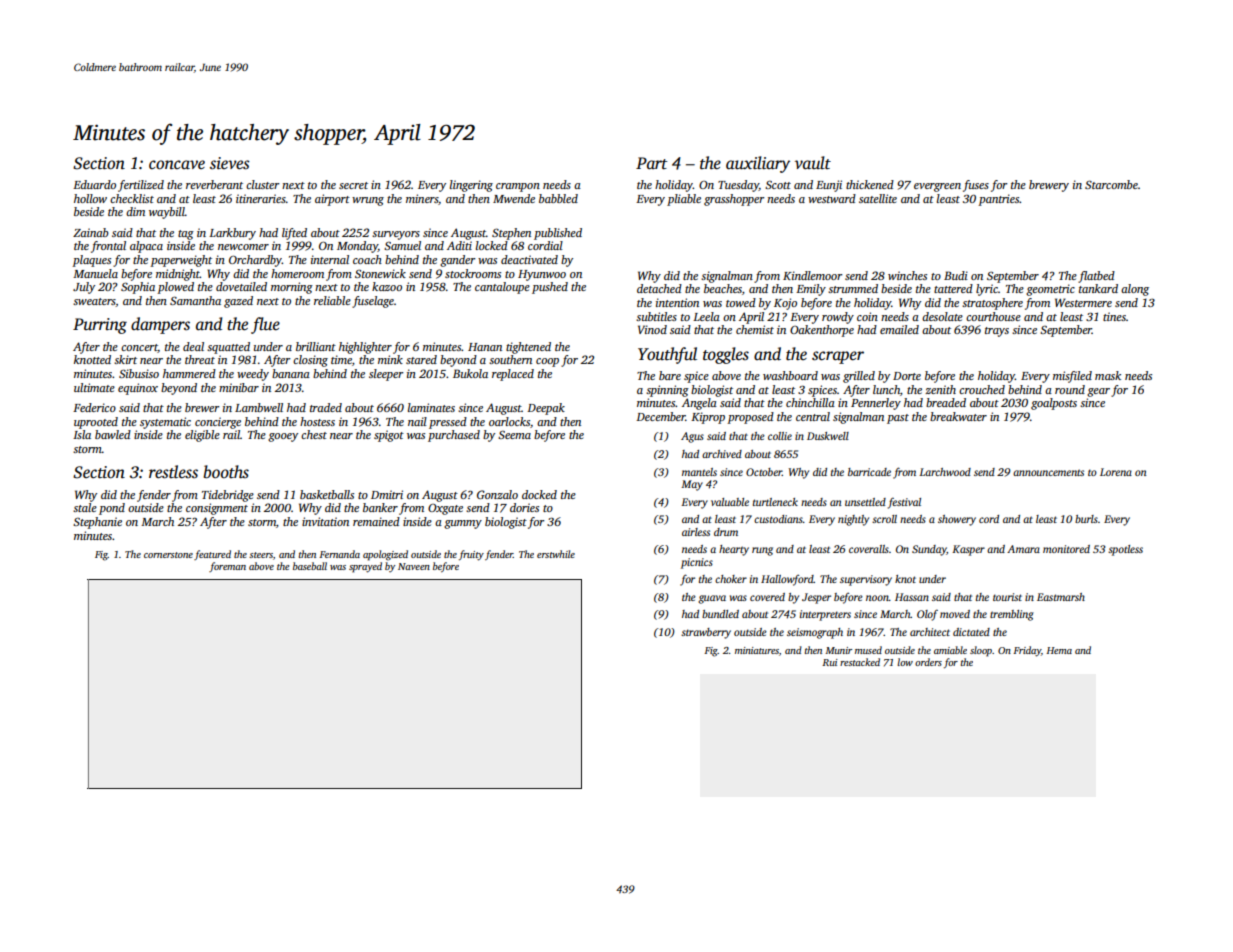 The image size is (1233, 952). What do you see at coordinates (828, 436) in the document?
I see `Duskwell` at bounding box center [828, 436].
